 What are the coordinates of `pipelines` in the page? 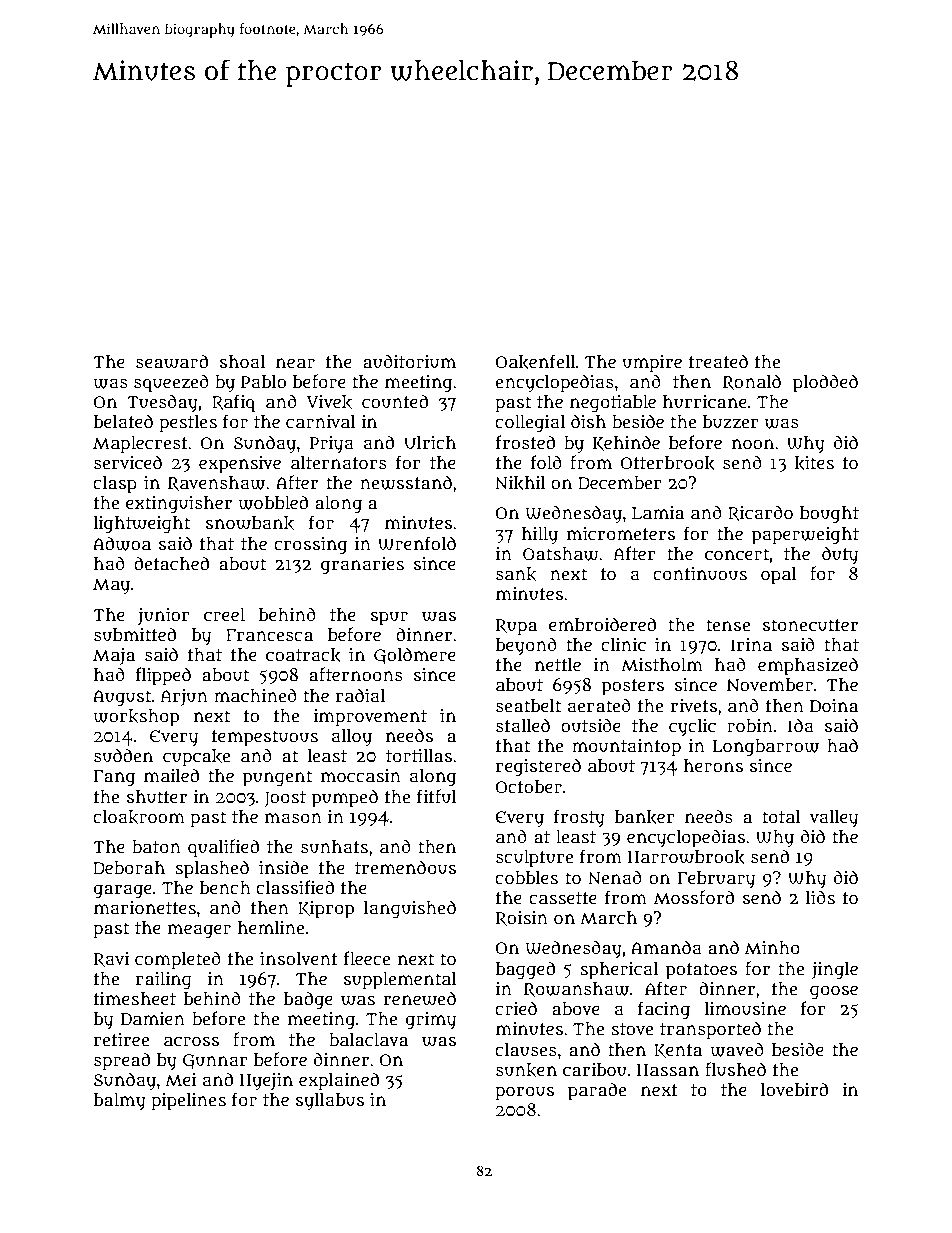 It's located at (188, 1102).
